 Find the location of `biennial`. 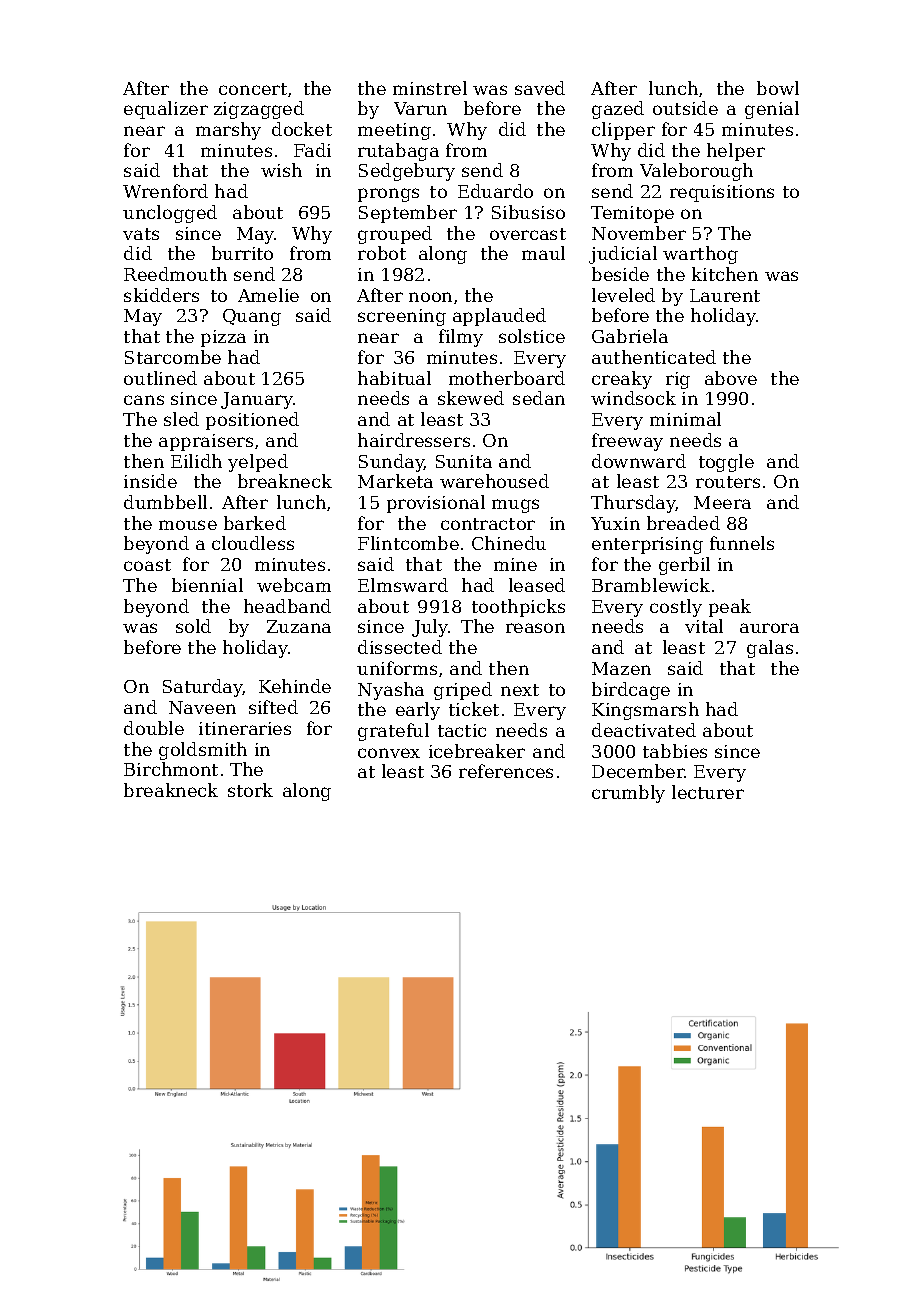

biennial is located at coordinates (207, 585).
